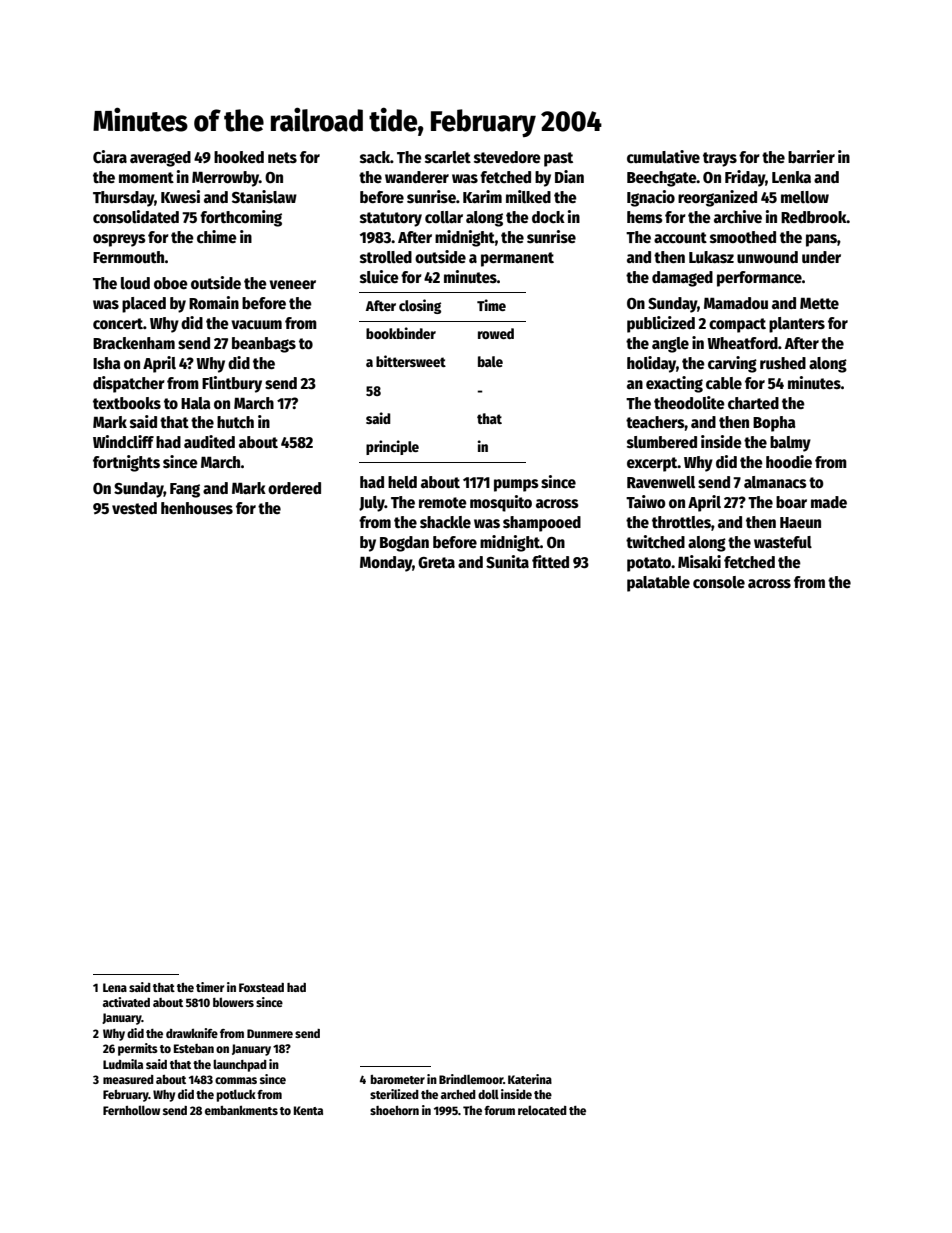 The width and height of the screenshot is (952, 1233). What do you see at coordinates (115, 987) in the screenshot?
I see `Lena` at bounding box center [115, 987].
